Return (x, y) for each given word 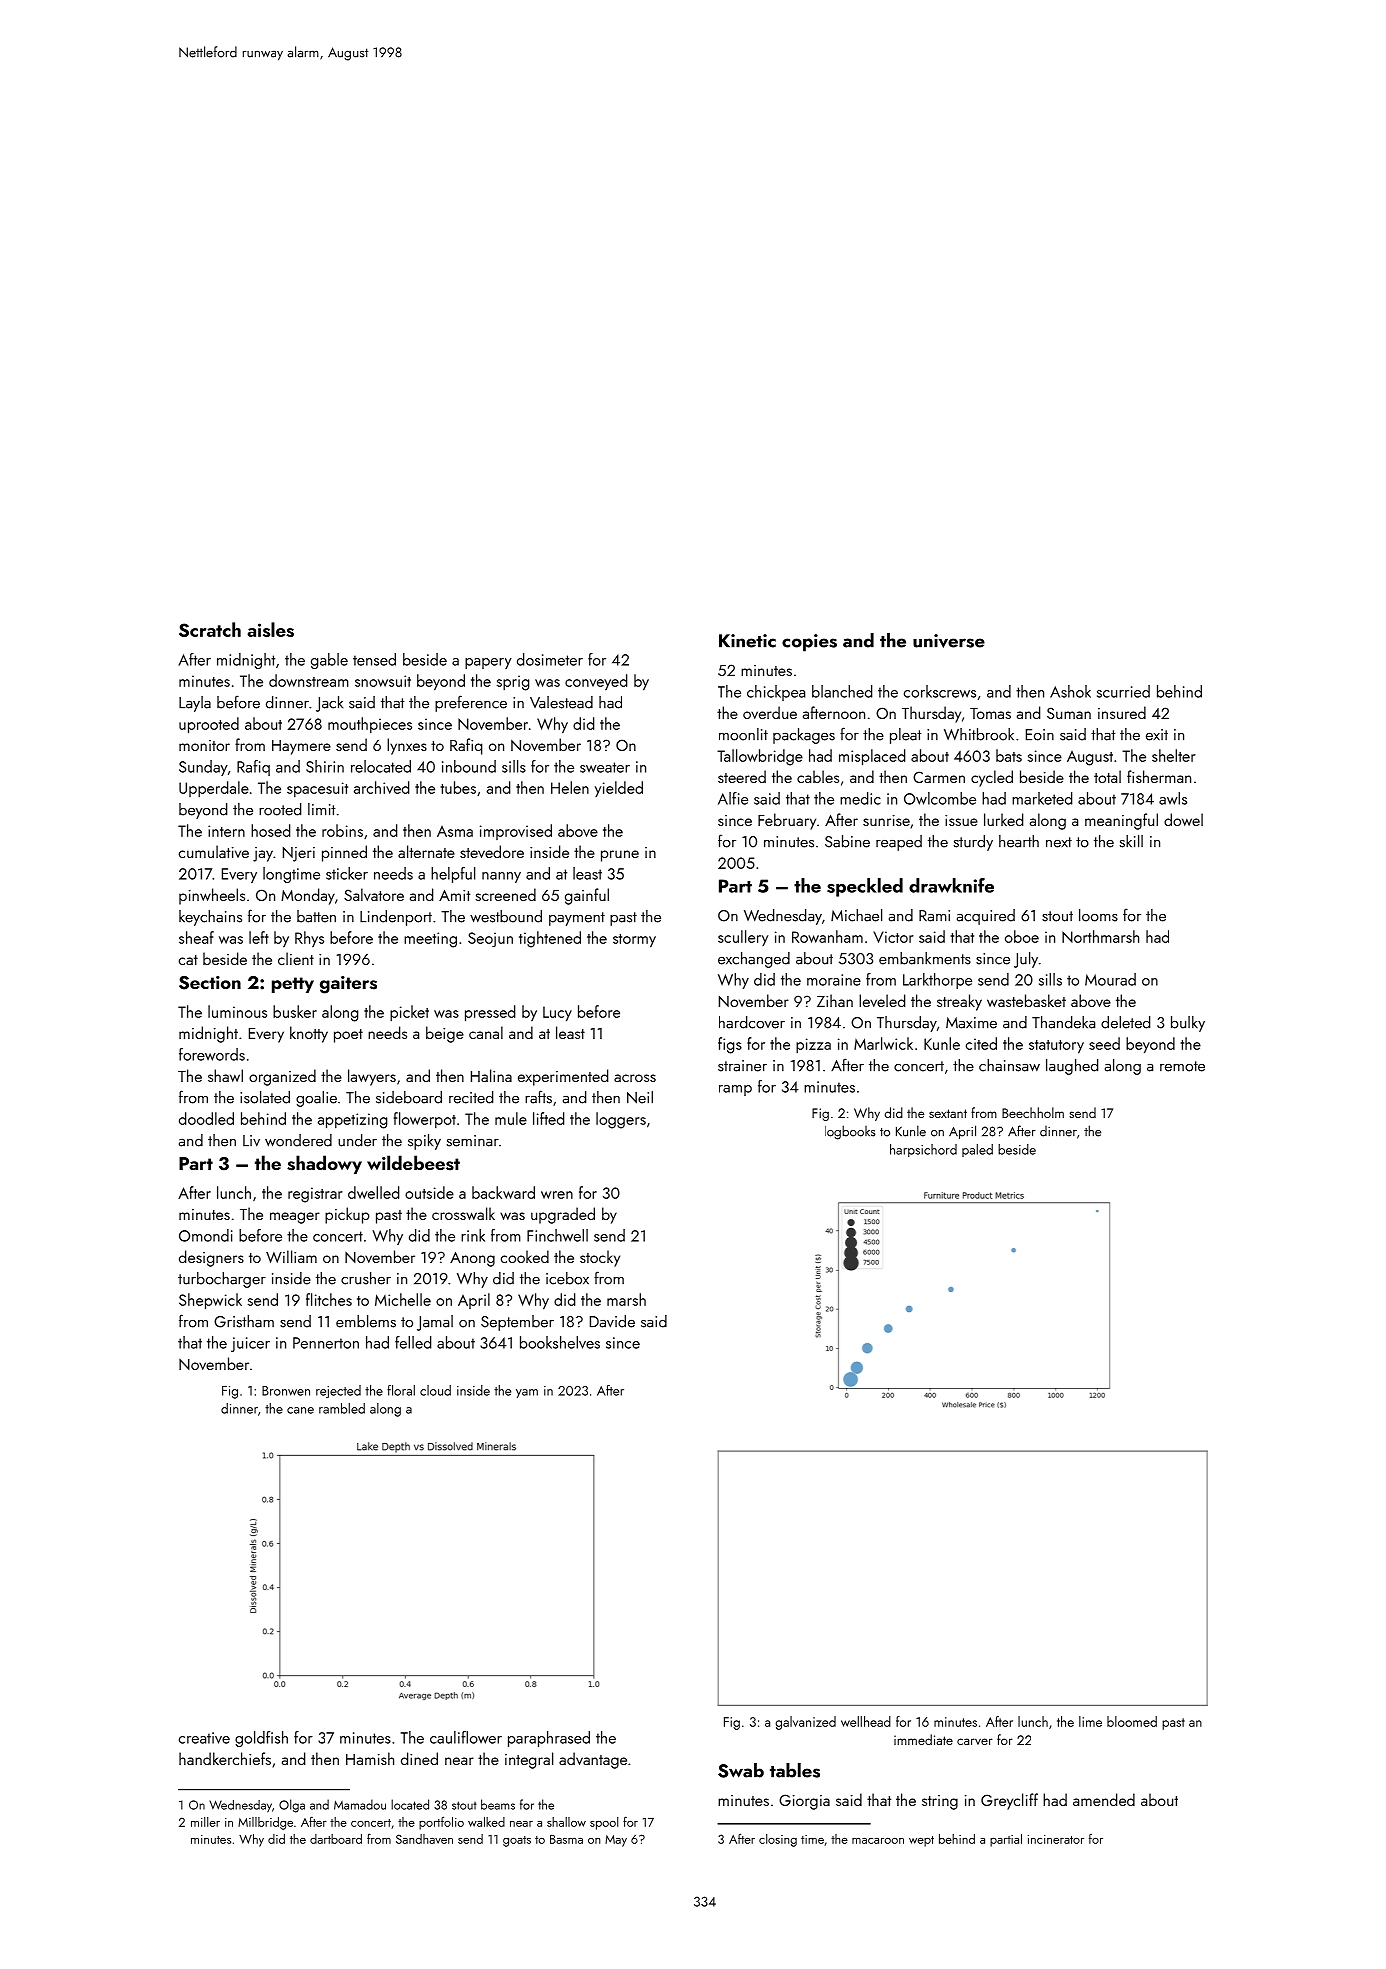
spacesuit (317, 789)
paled (977, 1150)
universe (949, 641)
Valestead (561, 702)
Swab (741, 1770)
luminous (237, 1011)
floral (401, 1390)
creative (204, 1738)
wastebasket (1026, 1000)
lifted (548, 1118)
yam (527, 1393)
